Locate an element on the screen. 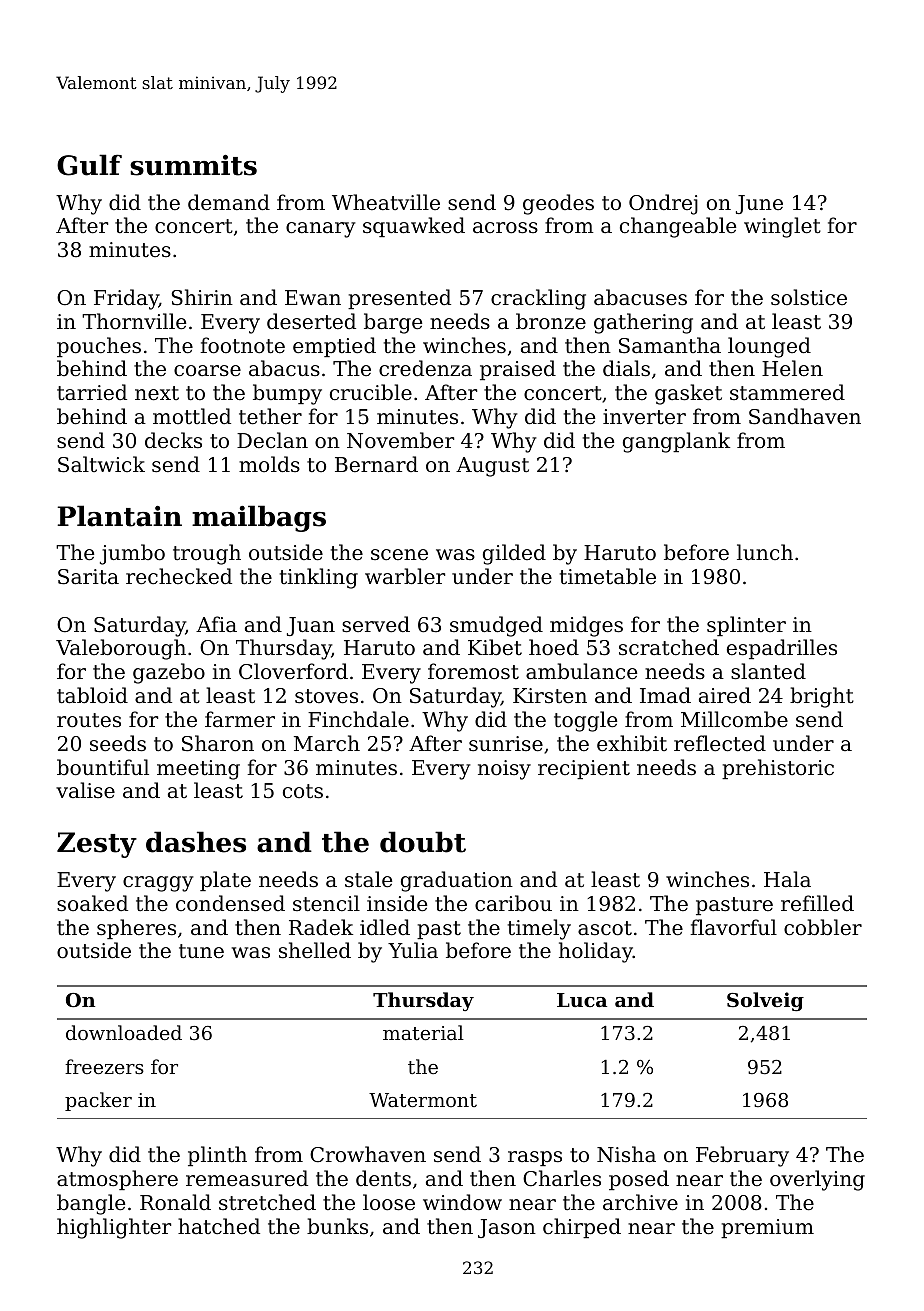 This screenshot has height=1311, width=924. tabloid is located at coordinates (92, 695).
